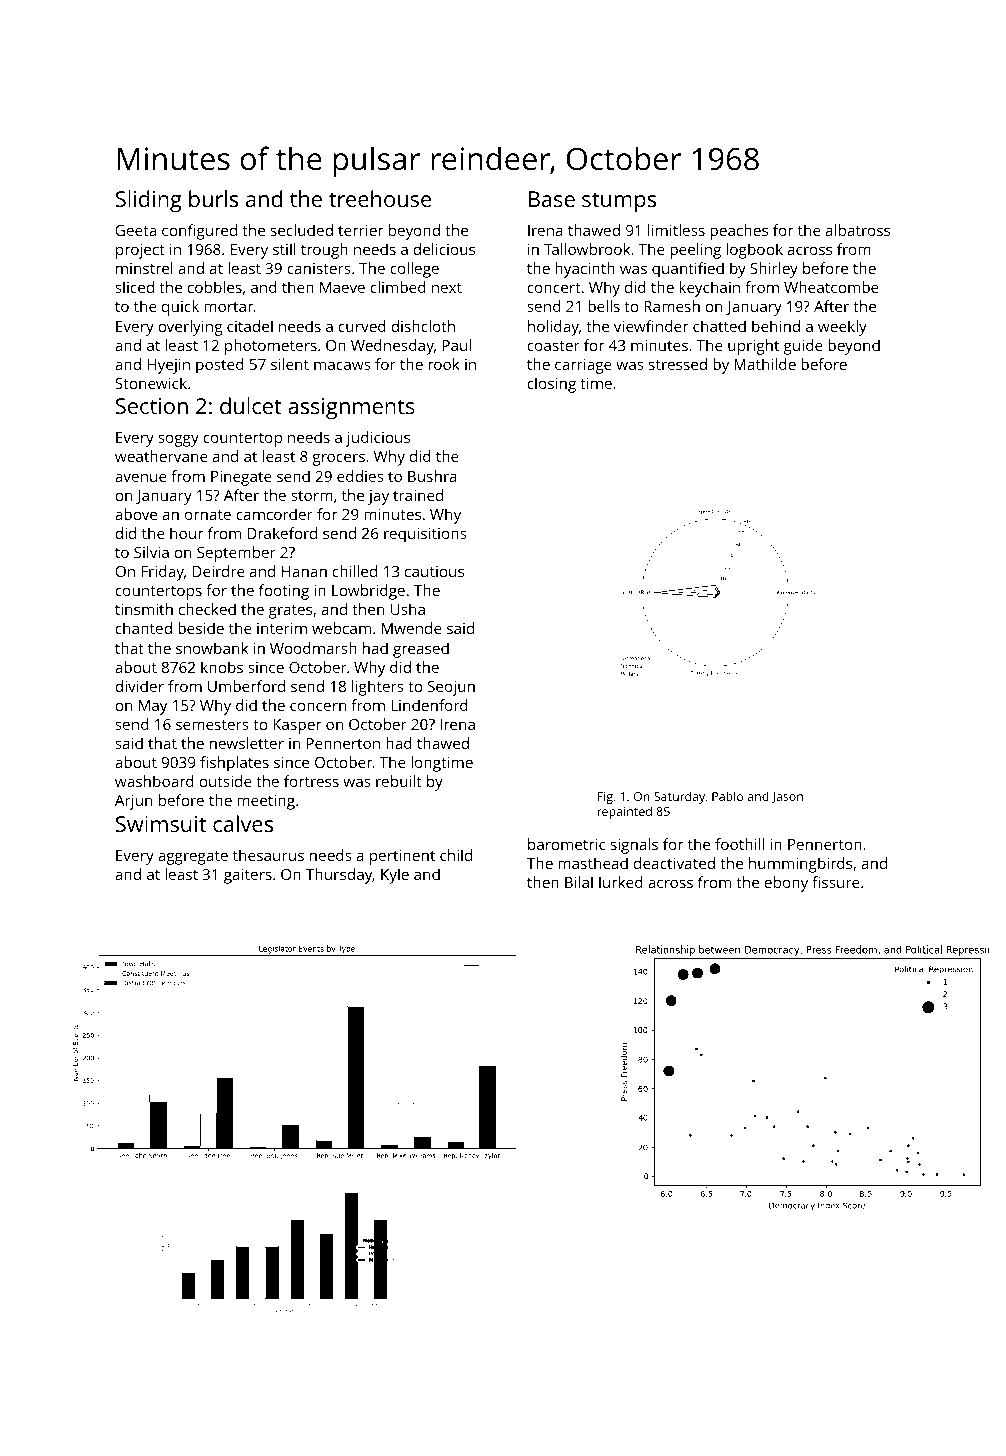 The height and width of the page is (1456, 1006). What do you see at coordinates (140, 251) in the page?
I see `project` at bounding box center [140, 251].
